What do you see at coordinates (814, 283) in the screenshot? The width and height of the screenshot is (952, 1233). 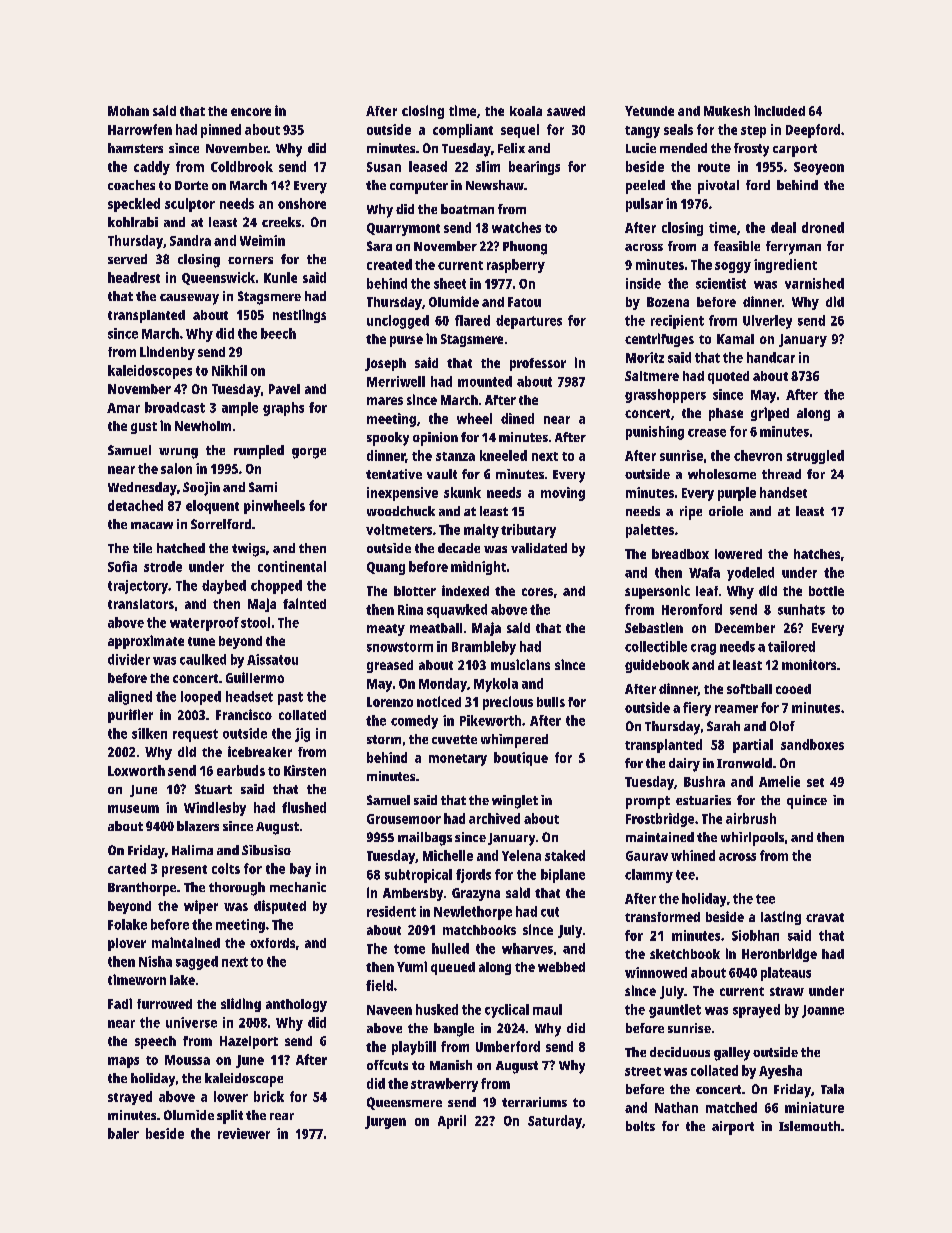 I see `varnished` at bounding box center [814, 283].
